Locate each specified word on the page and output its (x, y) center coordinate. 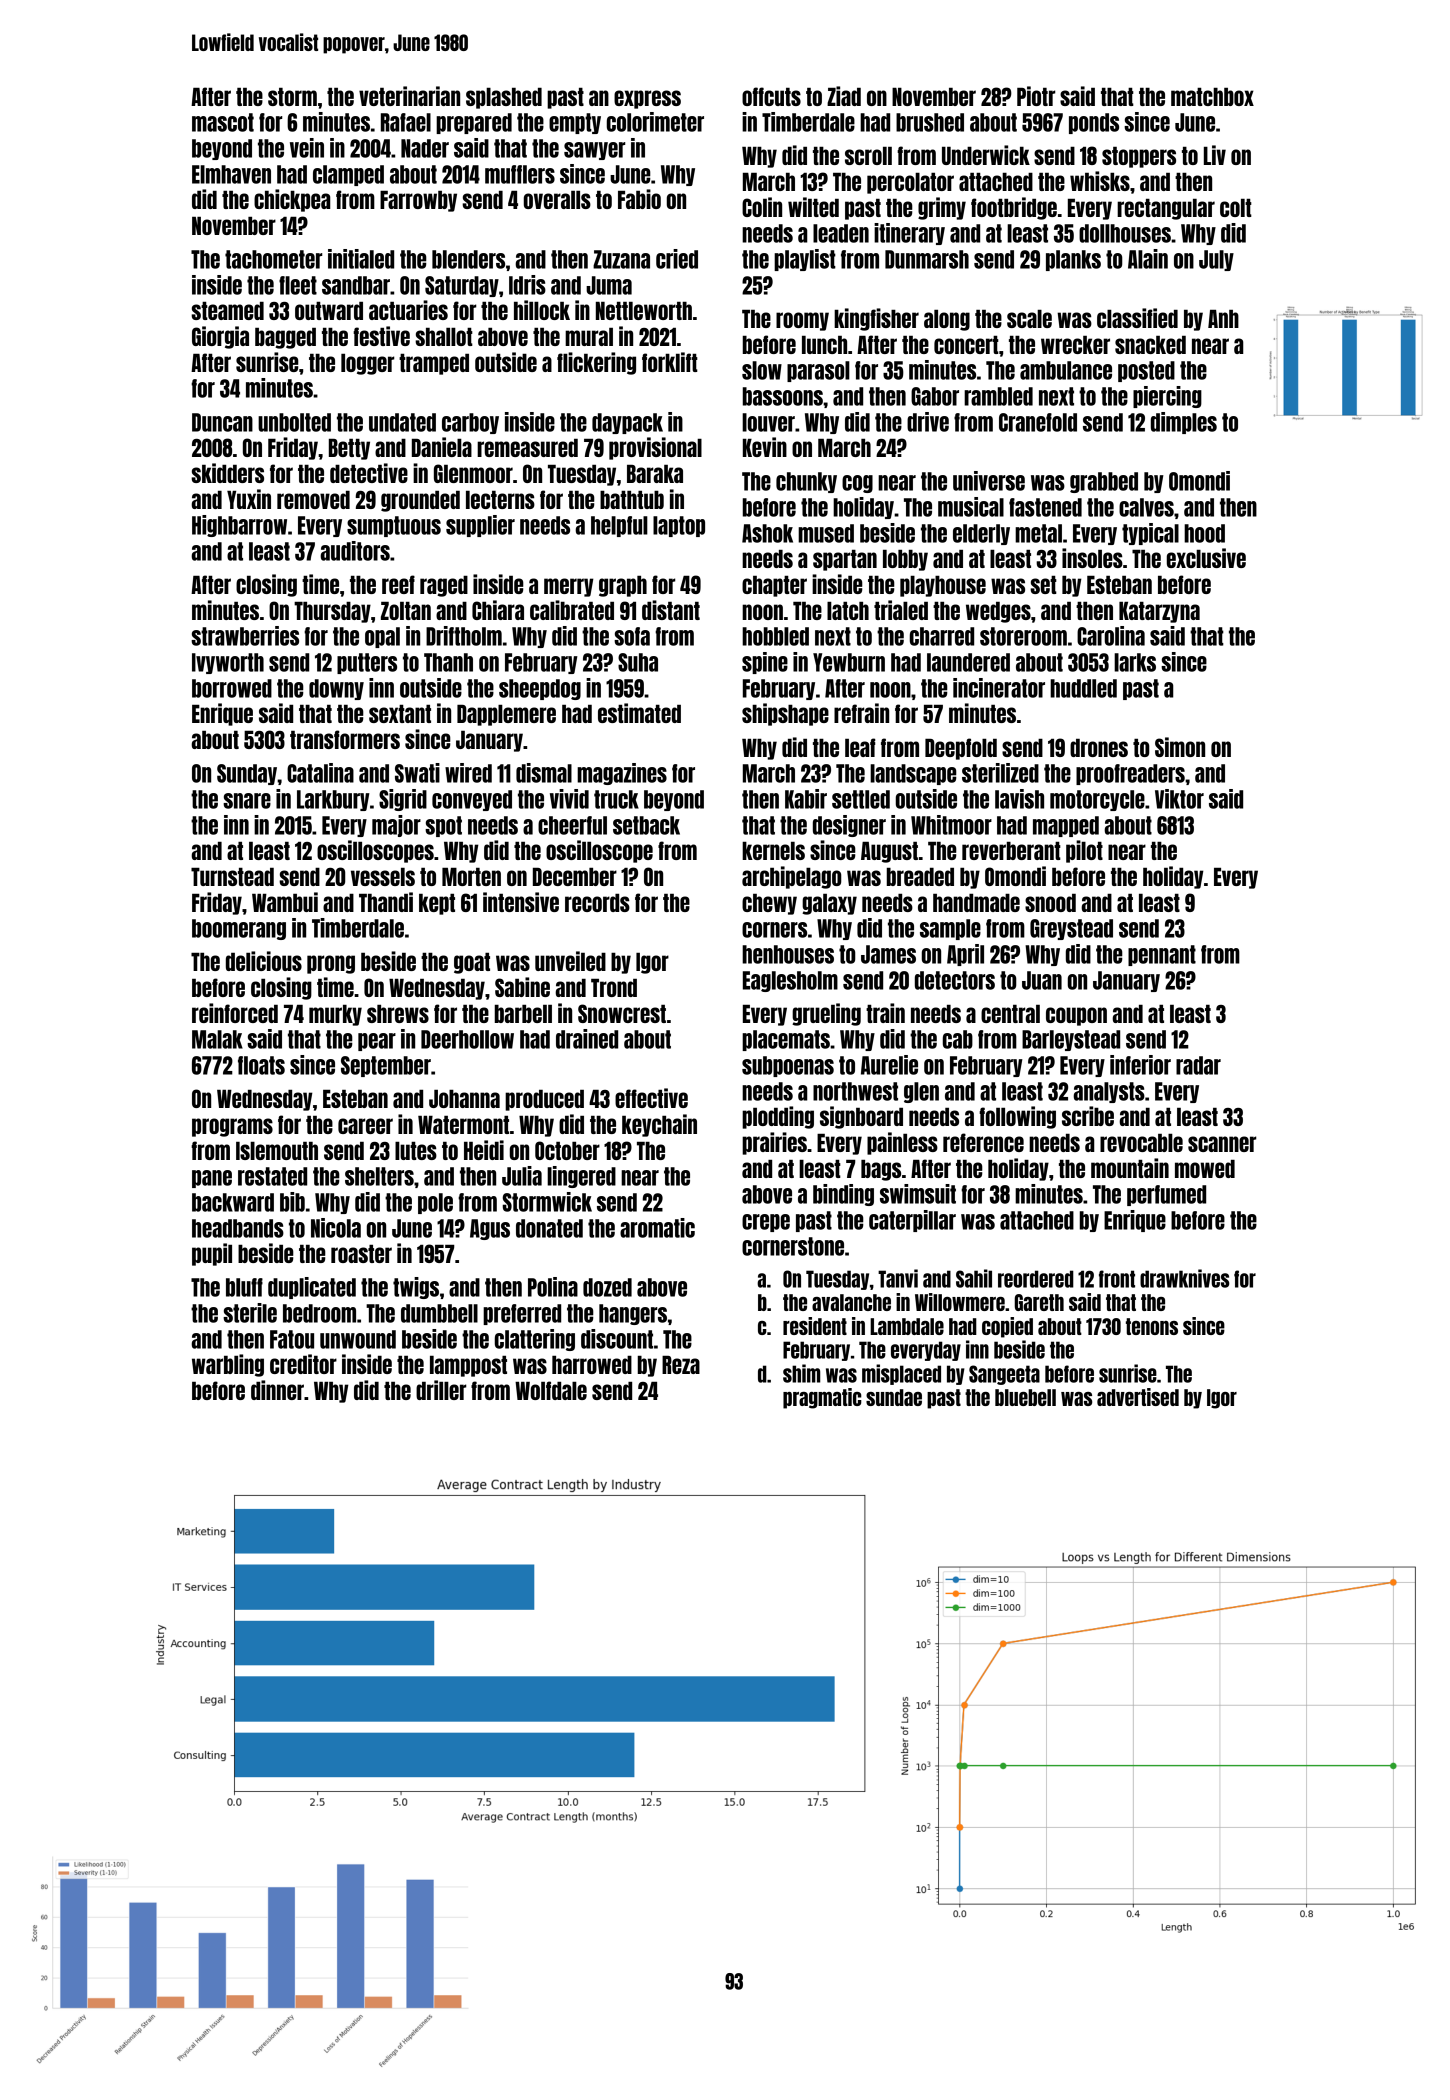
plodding (778, 1117)
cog (857, 484)
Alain (1148, 259)
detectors (955, 980)
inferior (1140, 1065)
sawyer (594, 151)
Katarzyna (1159, 612)
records (597, 903)
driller (441, 1390)
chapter (774, 586)
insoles (1092, 558)
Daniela (442, 447)
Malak (217, 1039)
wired (468, 773)
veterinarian (409, 96)
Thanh (448, 662)
